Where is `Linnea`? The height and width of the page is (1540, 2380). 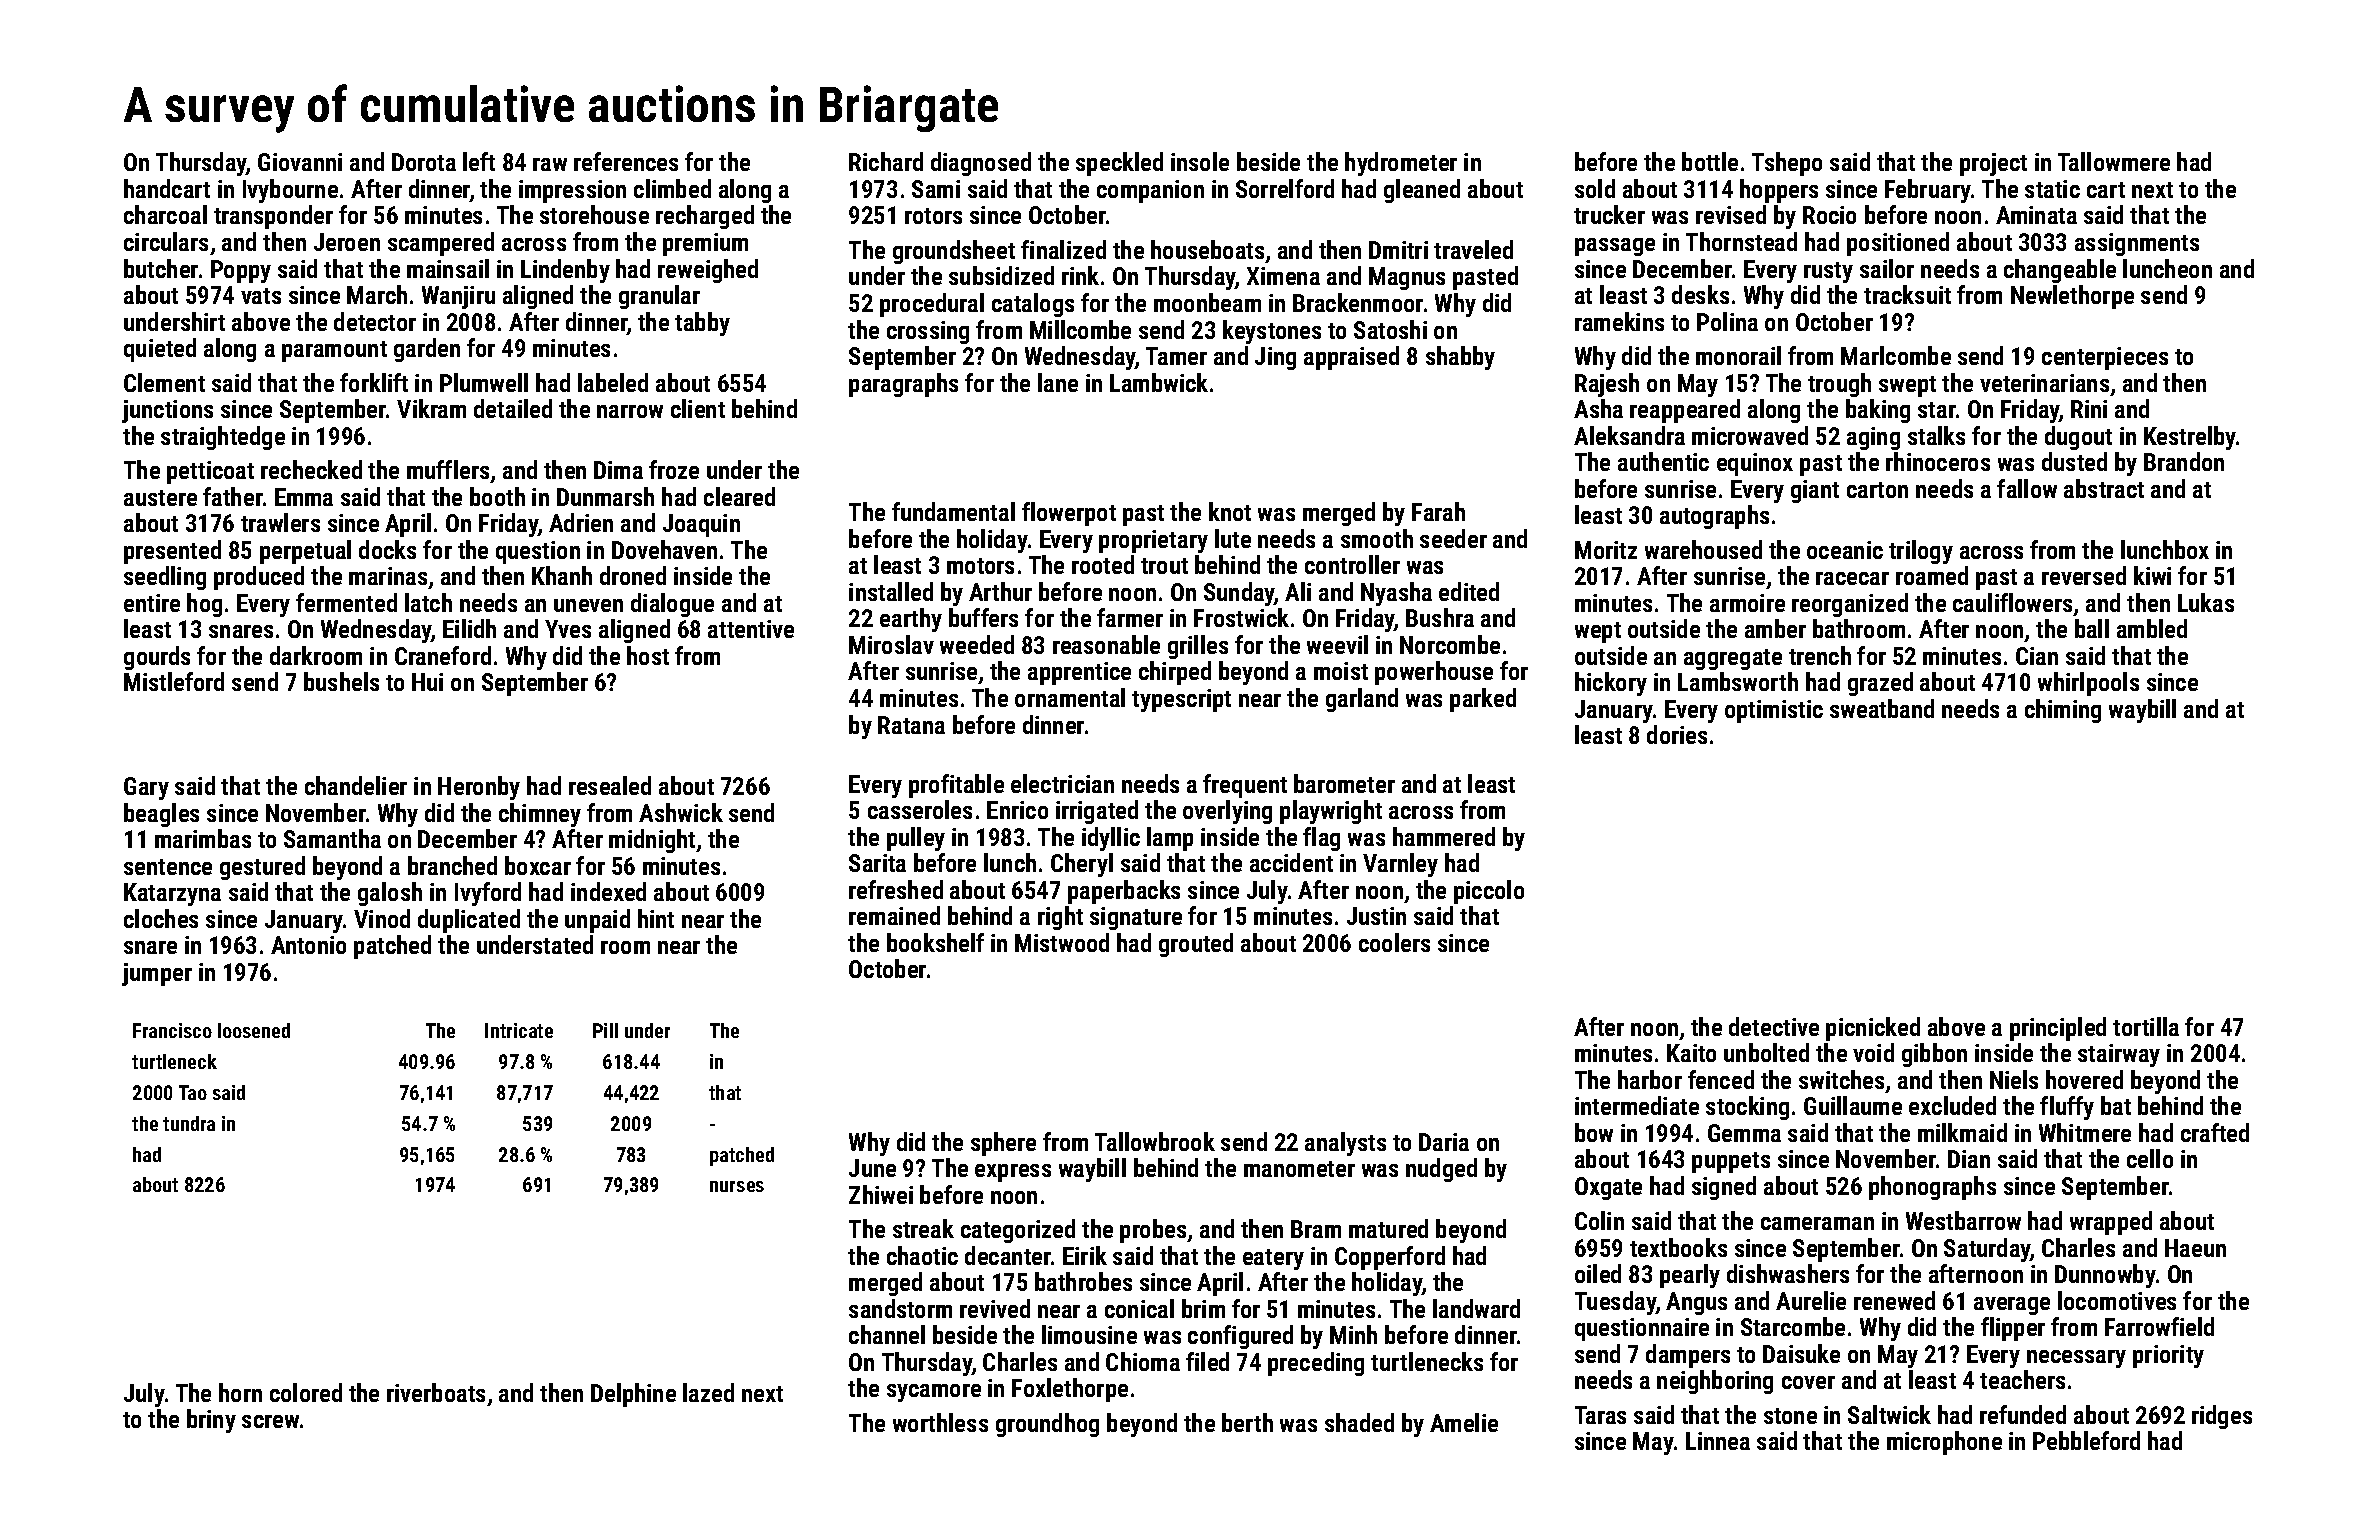 Linnea is located at coordinates (1718, 1441).
